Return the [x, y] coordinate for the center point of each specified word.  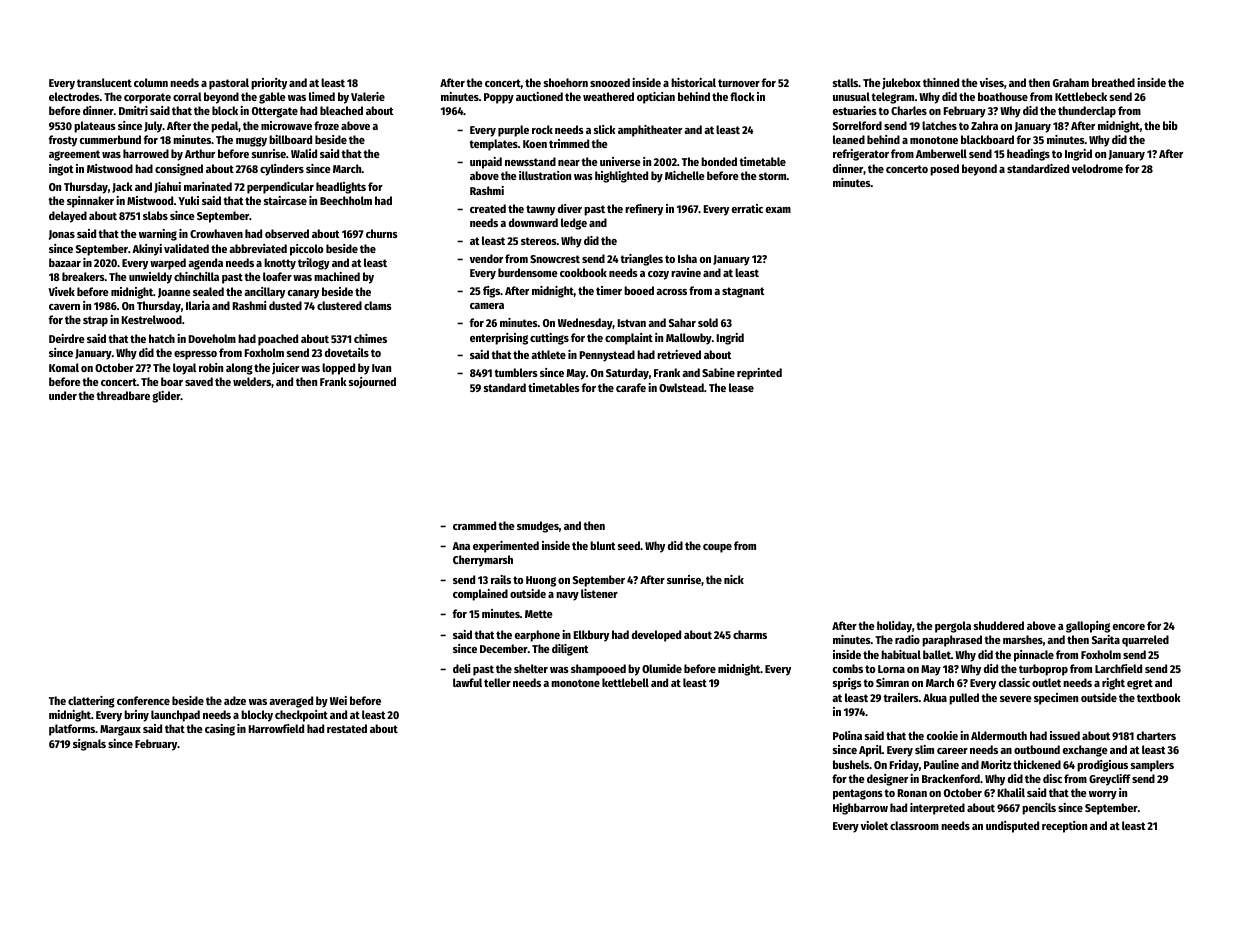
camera [487, 306]
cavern [64, 307]
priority [269, 84]
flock [742, 96]
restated [347, 728]
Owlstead [681, 387]
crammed [474, 525]
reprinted [759, 374]
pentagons [858, 794]
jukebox [901, 83]
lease [741, 387]
